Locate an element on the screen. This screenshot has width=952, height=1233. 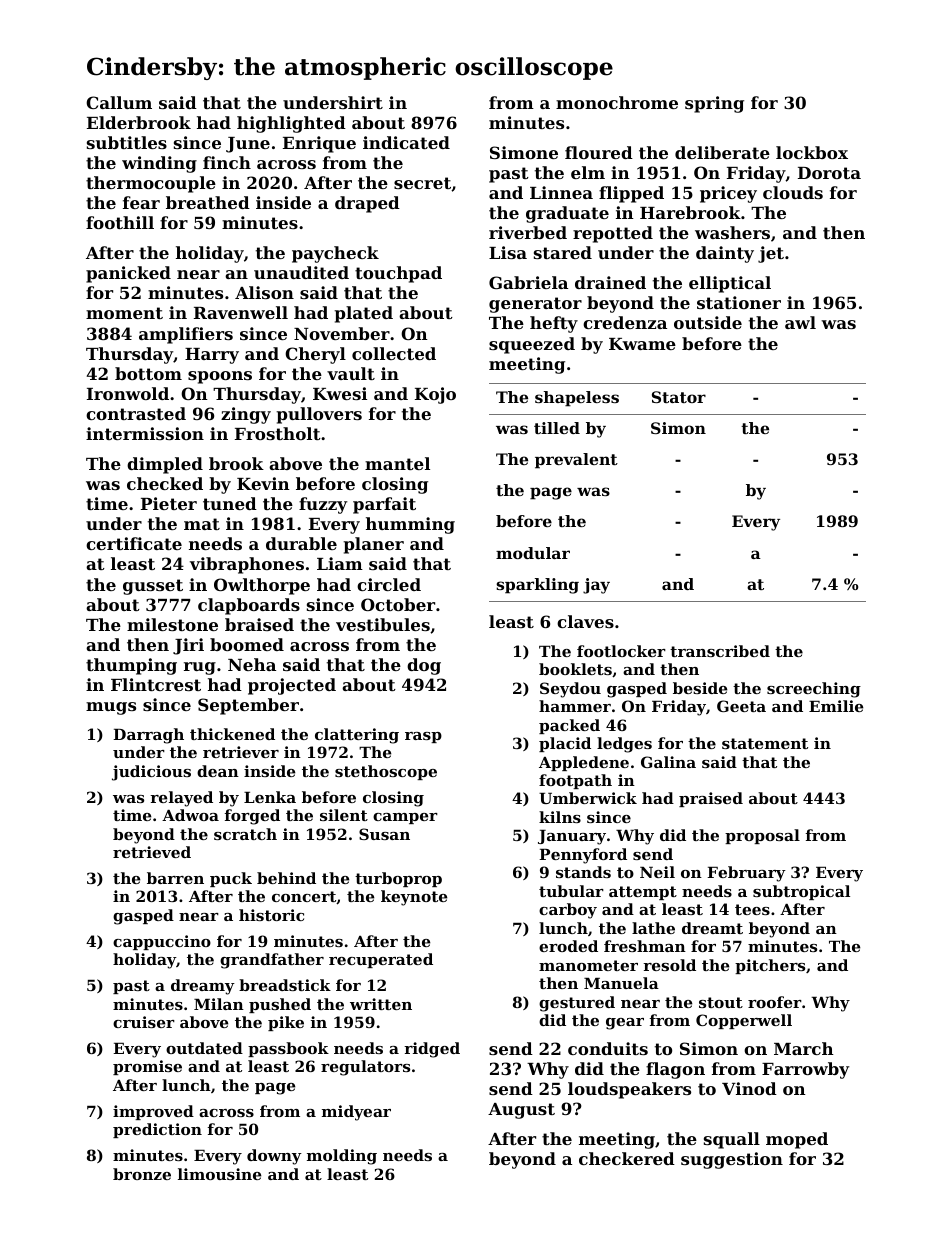
grandfather is located at coordinates (272, 961).
